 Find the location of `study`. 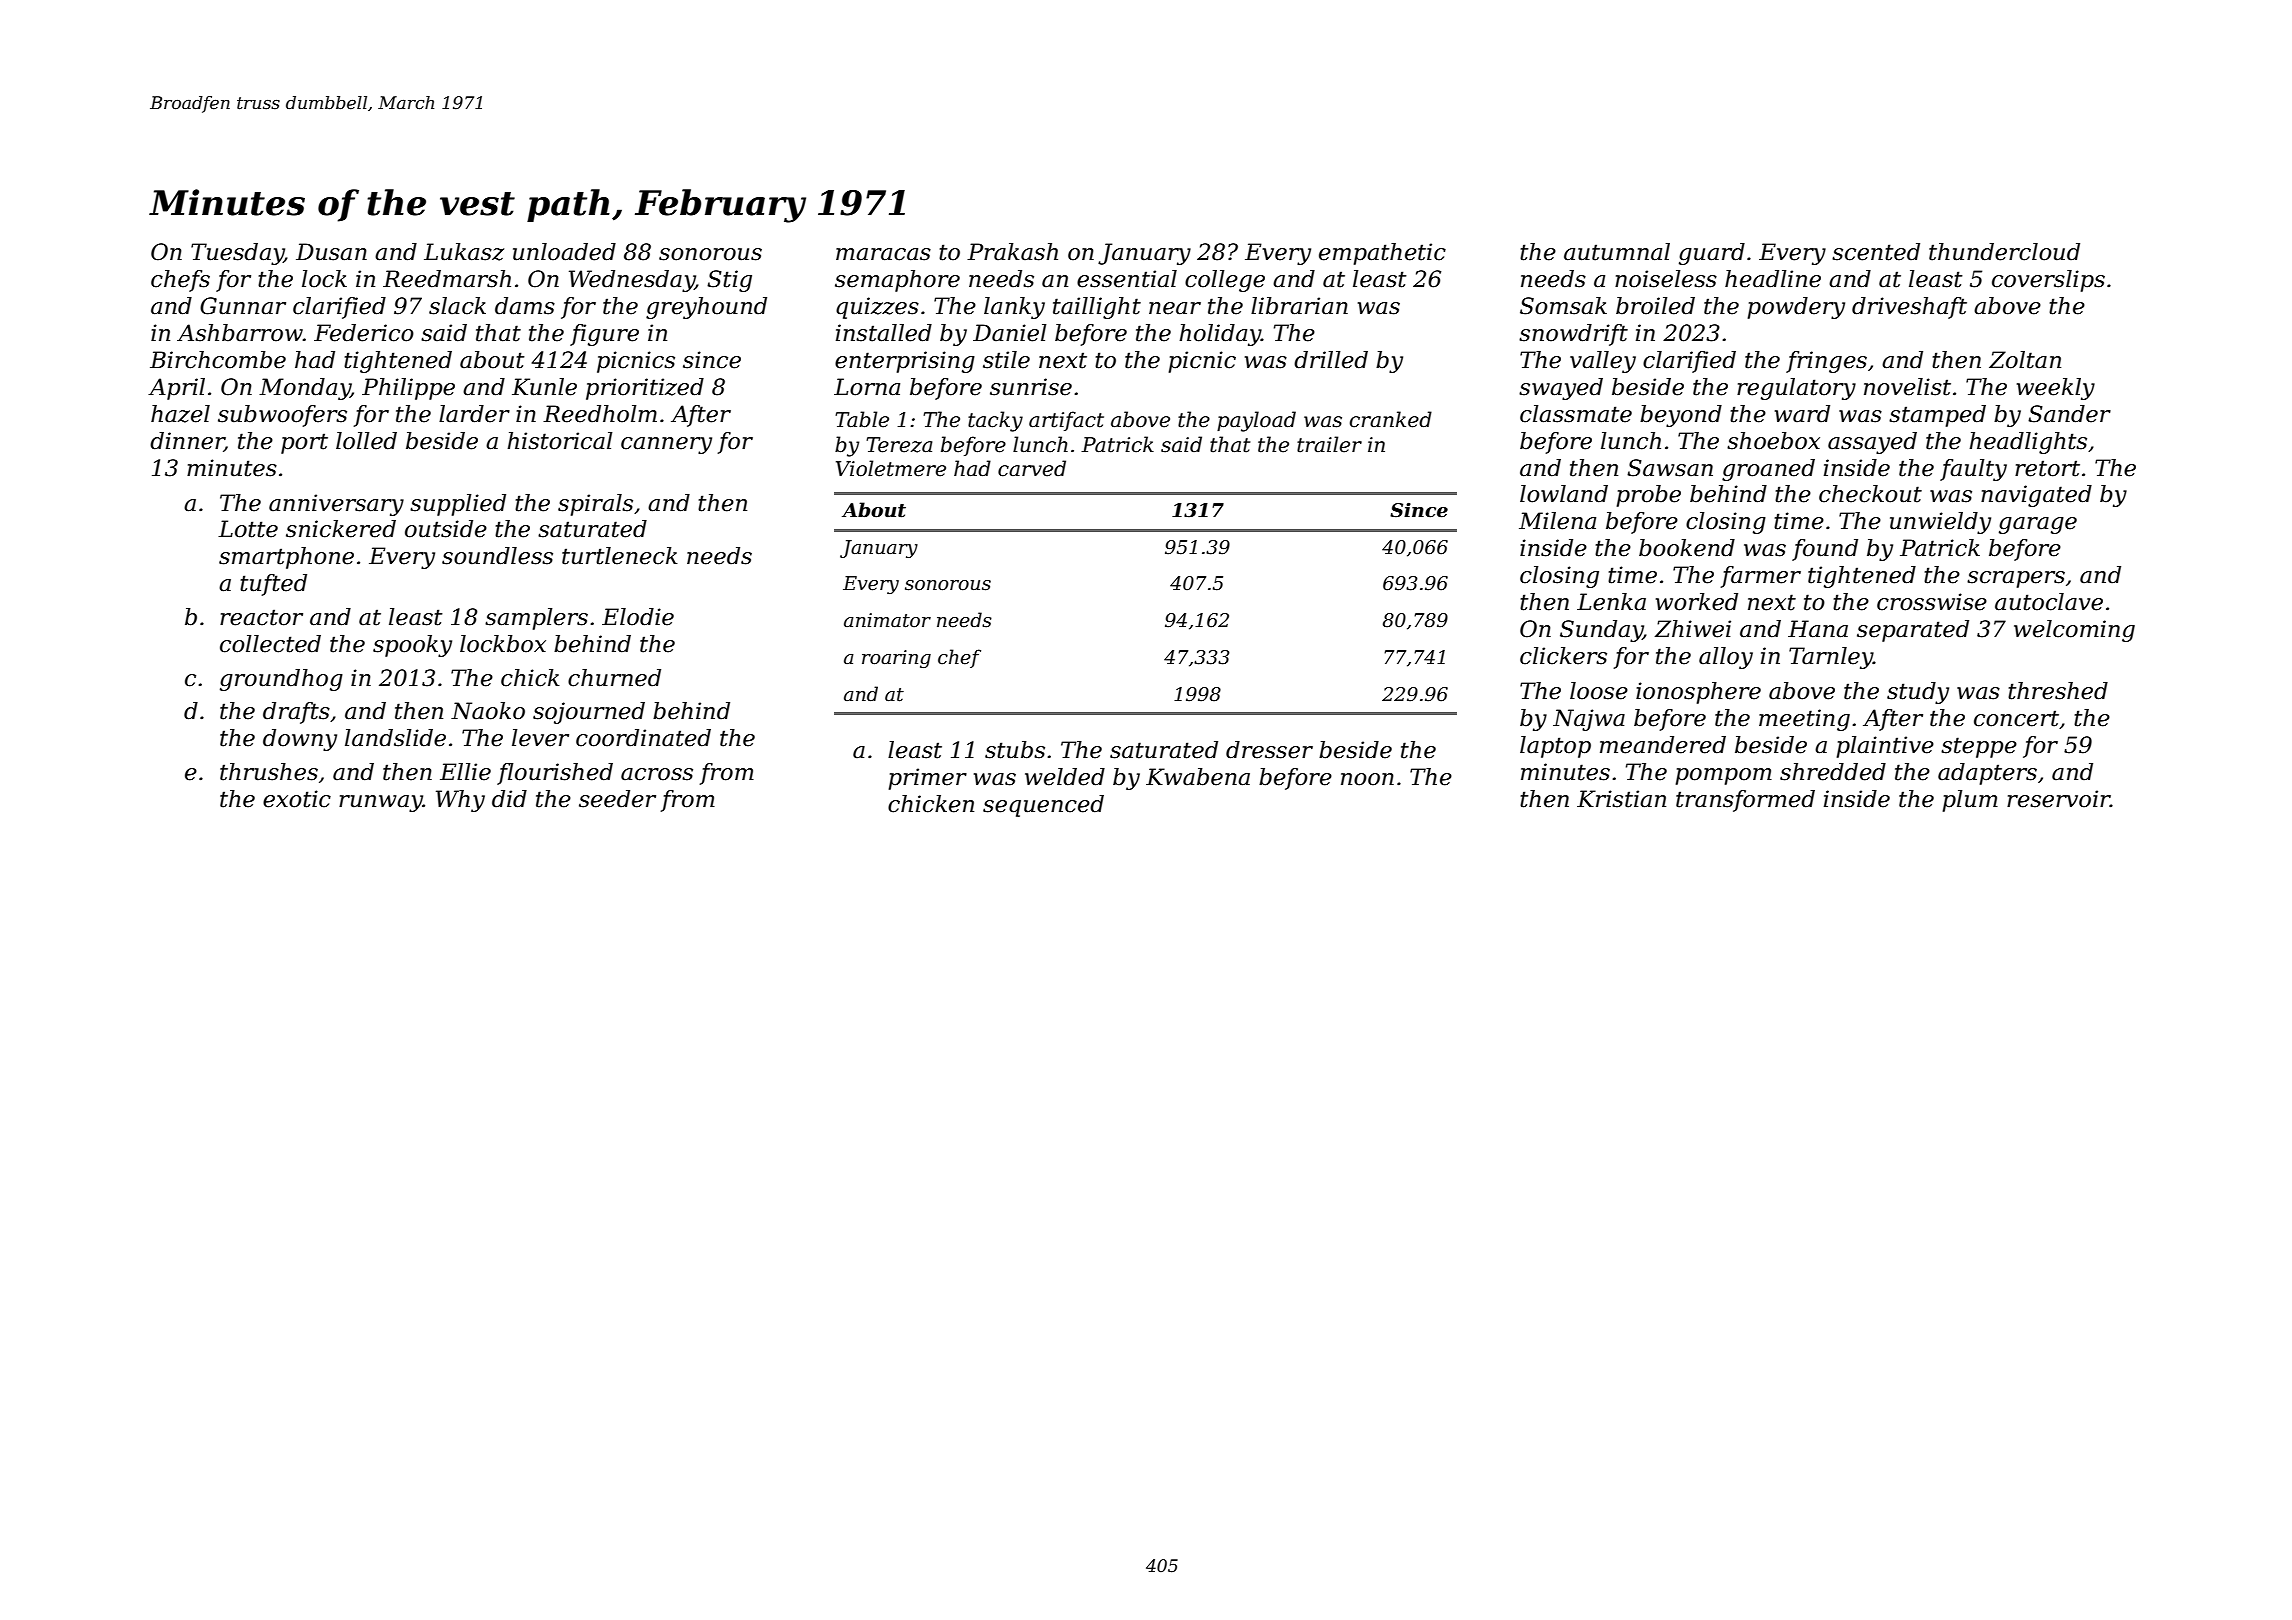

study is located at coordinates (1918, 693).
